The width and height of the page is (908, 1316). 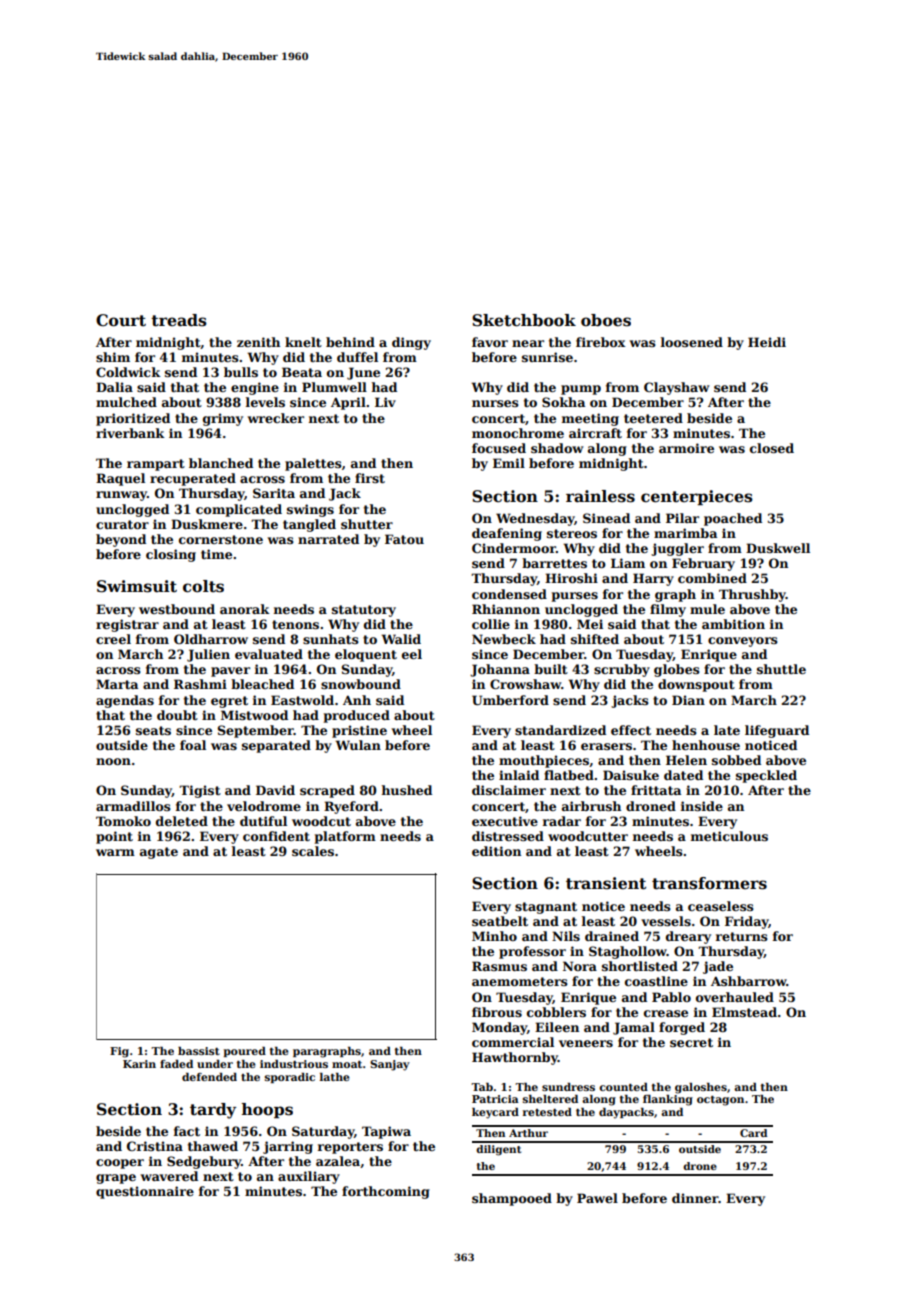 I want to click on loosened, so click(x=692, y=342).
